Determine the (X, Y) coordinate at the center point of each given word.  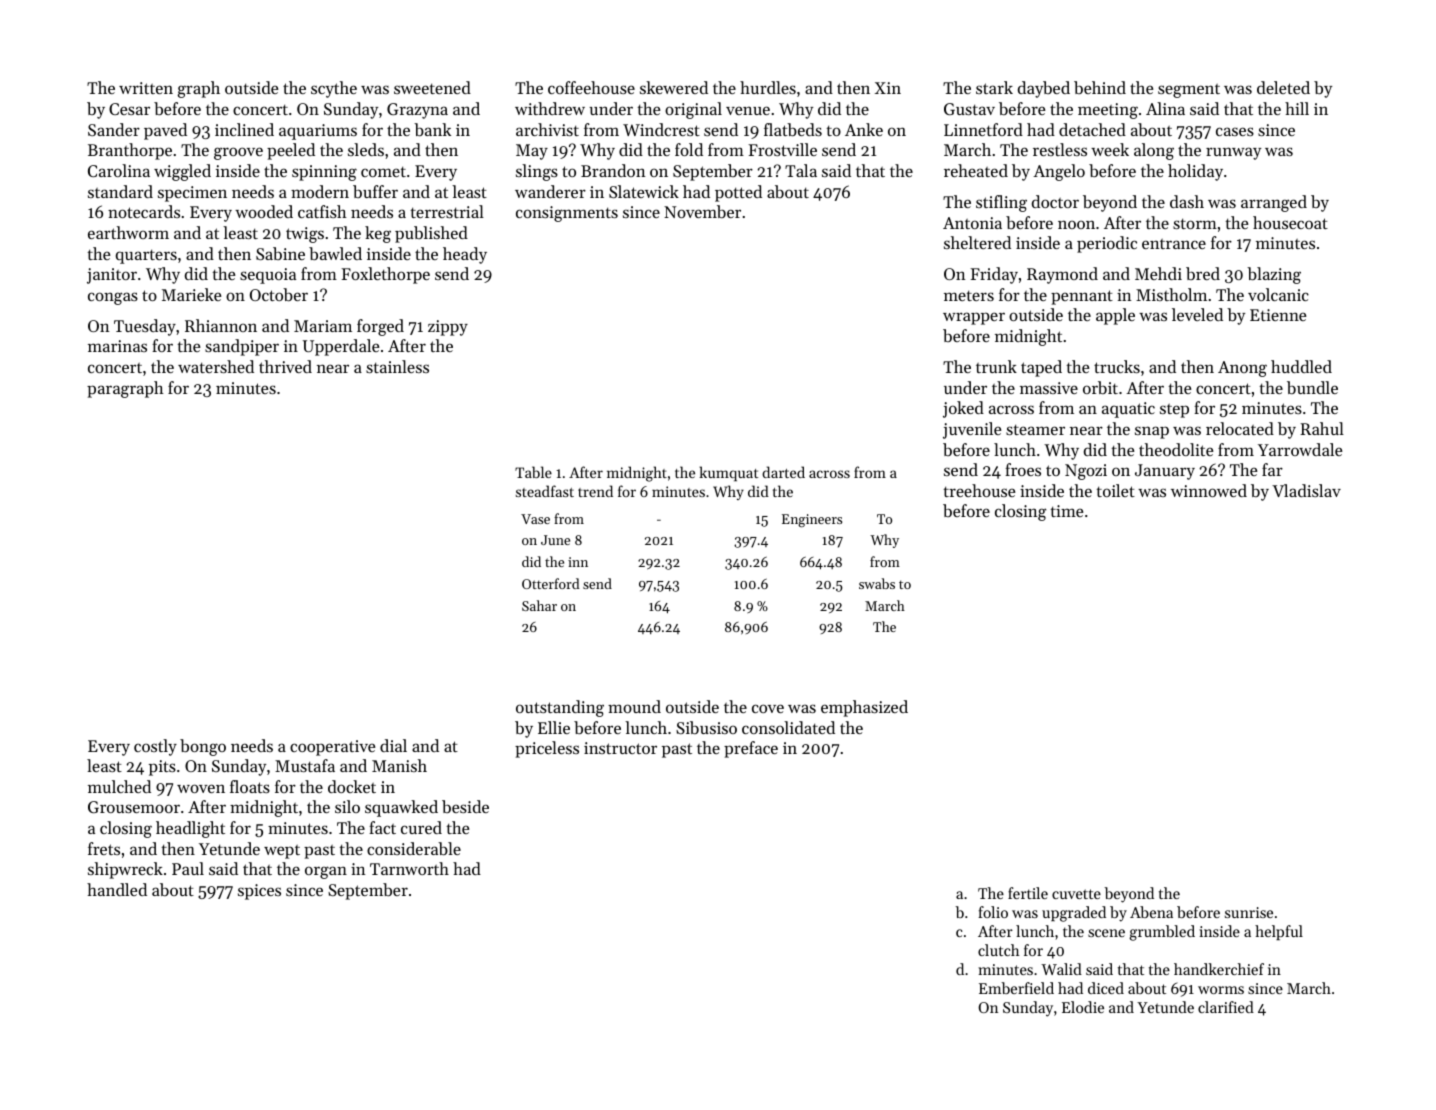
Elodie (1083, 1007)
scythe (334, 89)
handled (117, 889)
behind (1100, 87)
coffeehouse (591, 87)
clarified (1226, 1007)
